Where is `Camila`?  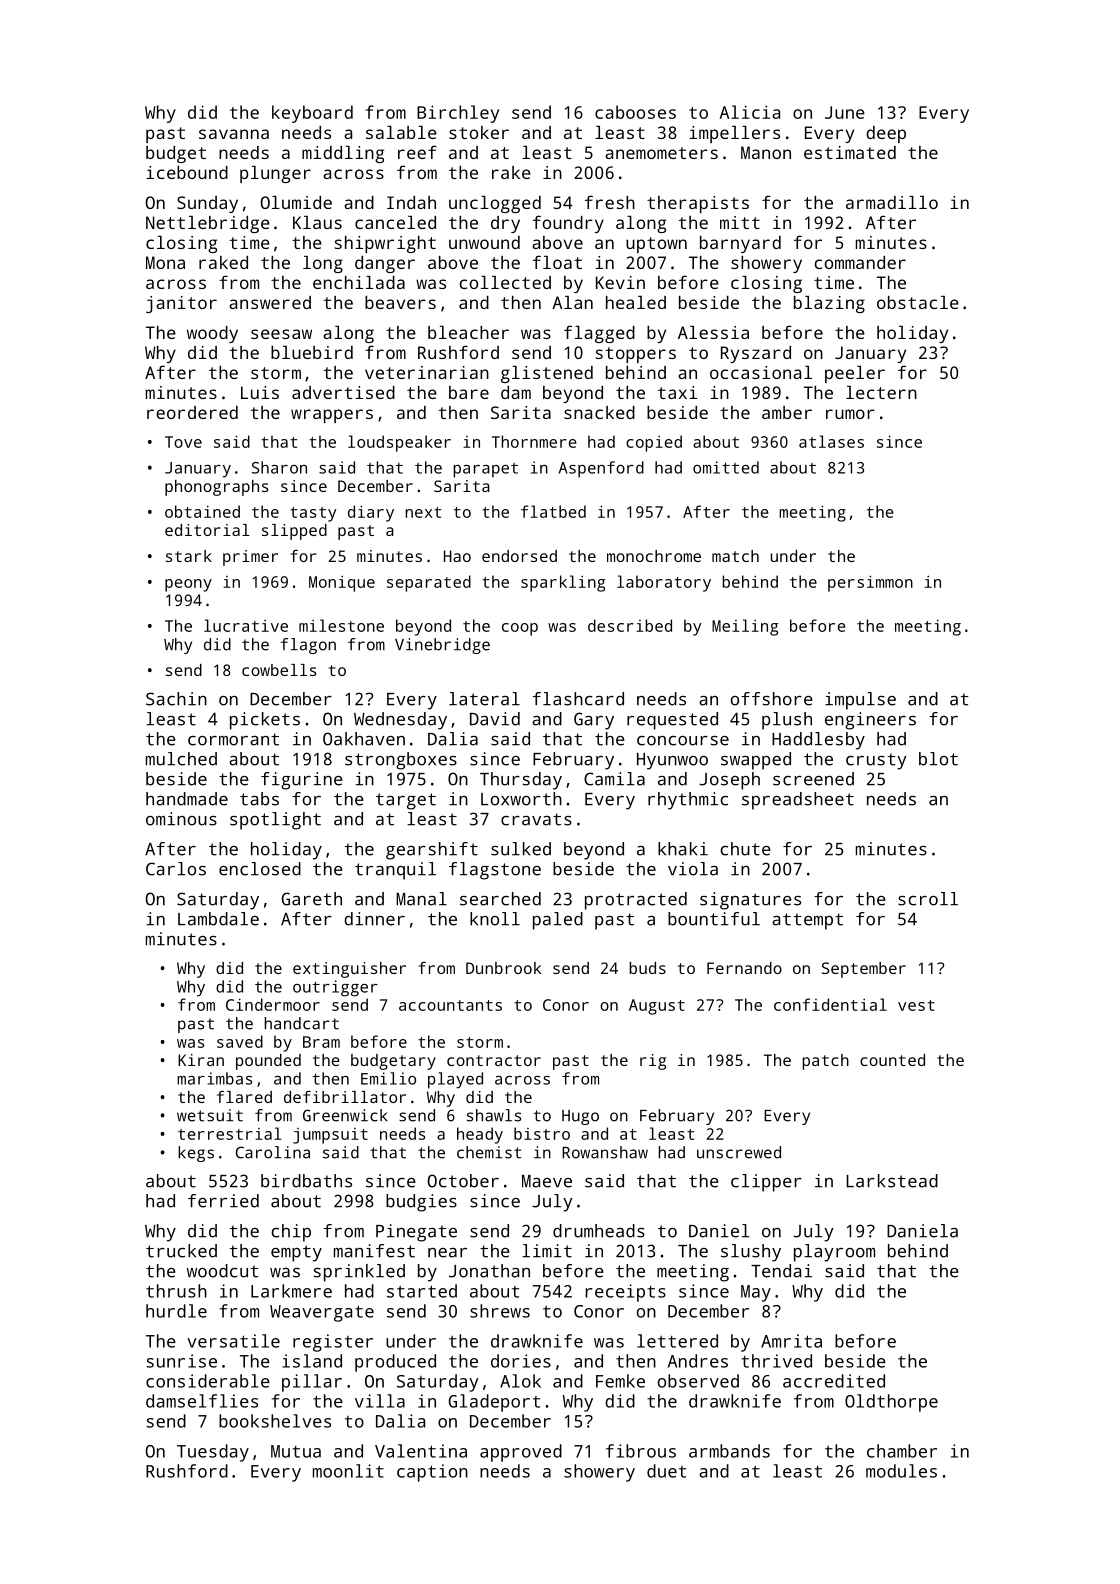 Camila is located at coordinates (614, 779).
